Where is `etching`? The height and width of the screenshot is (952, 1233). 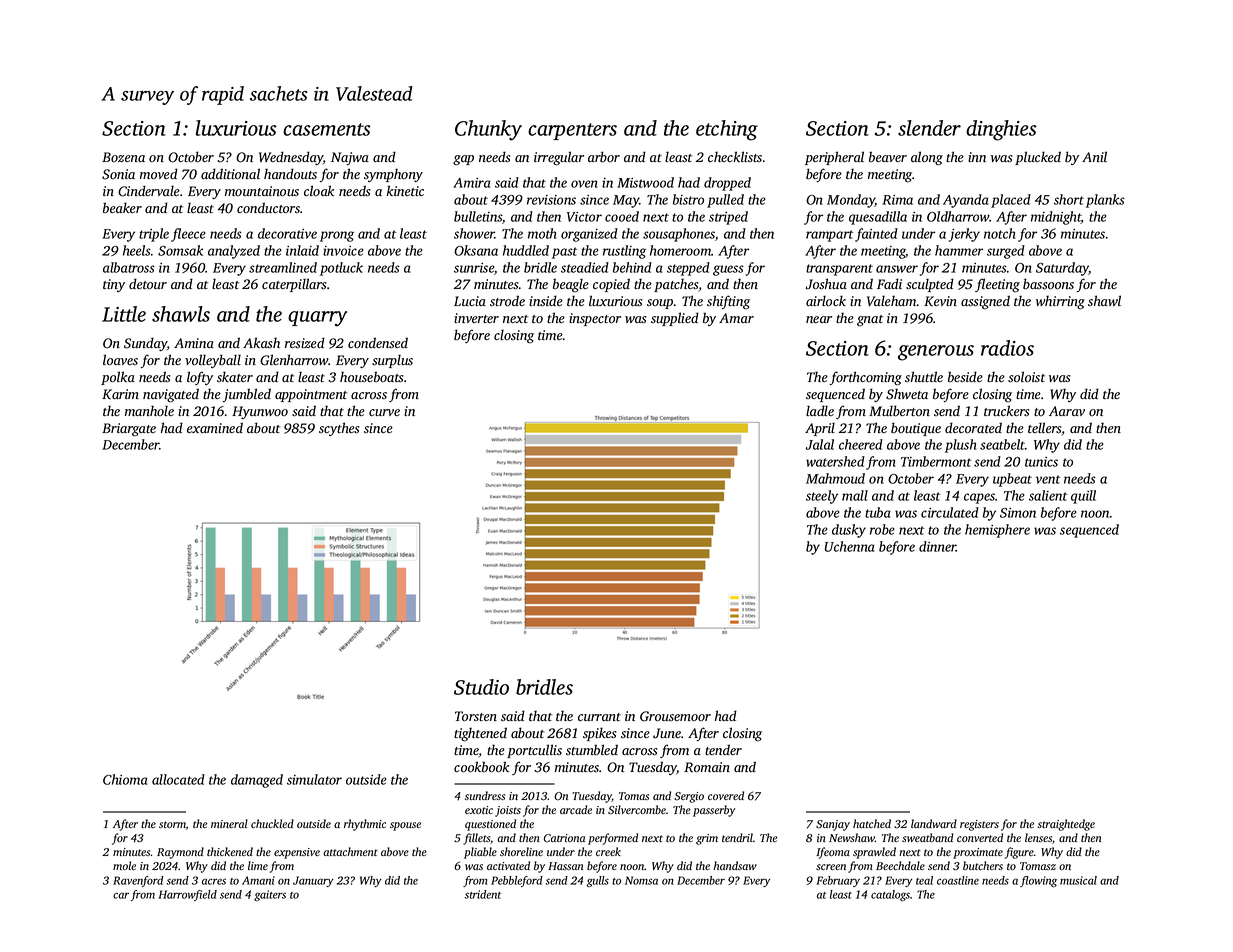 etching is located at coordinates (727, 130).
